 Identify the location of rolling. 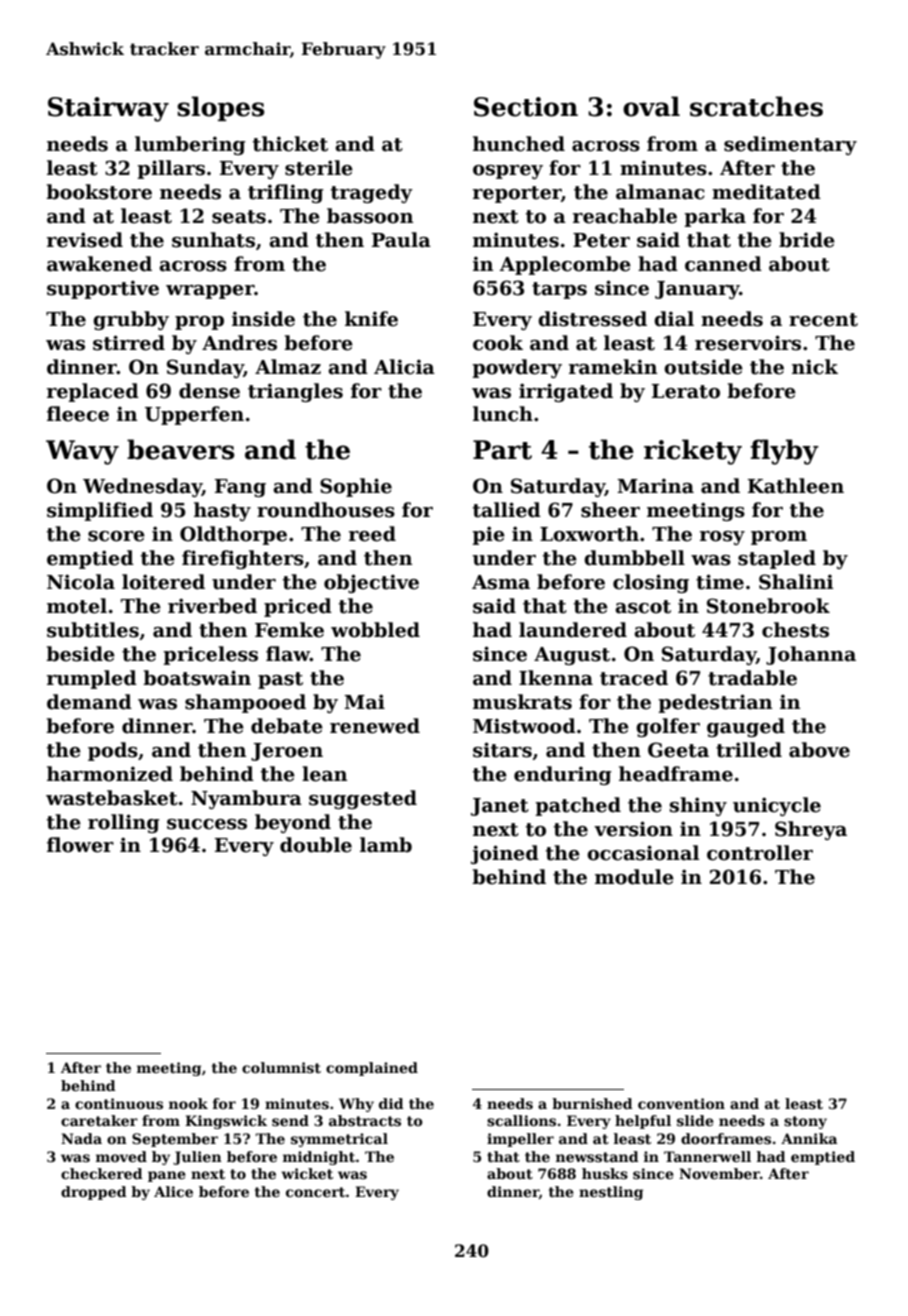
(124, 823).
